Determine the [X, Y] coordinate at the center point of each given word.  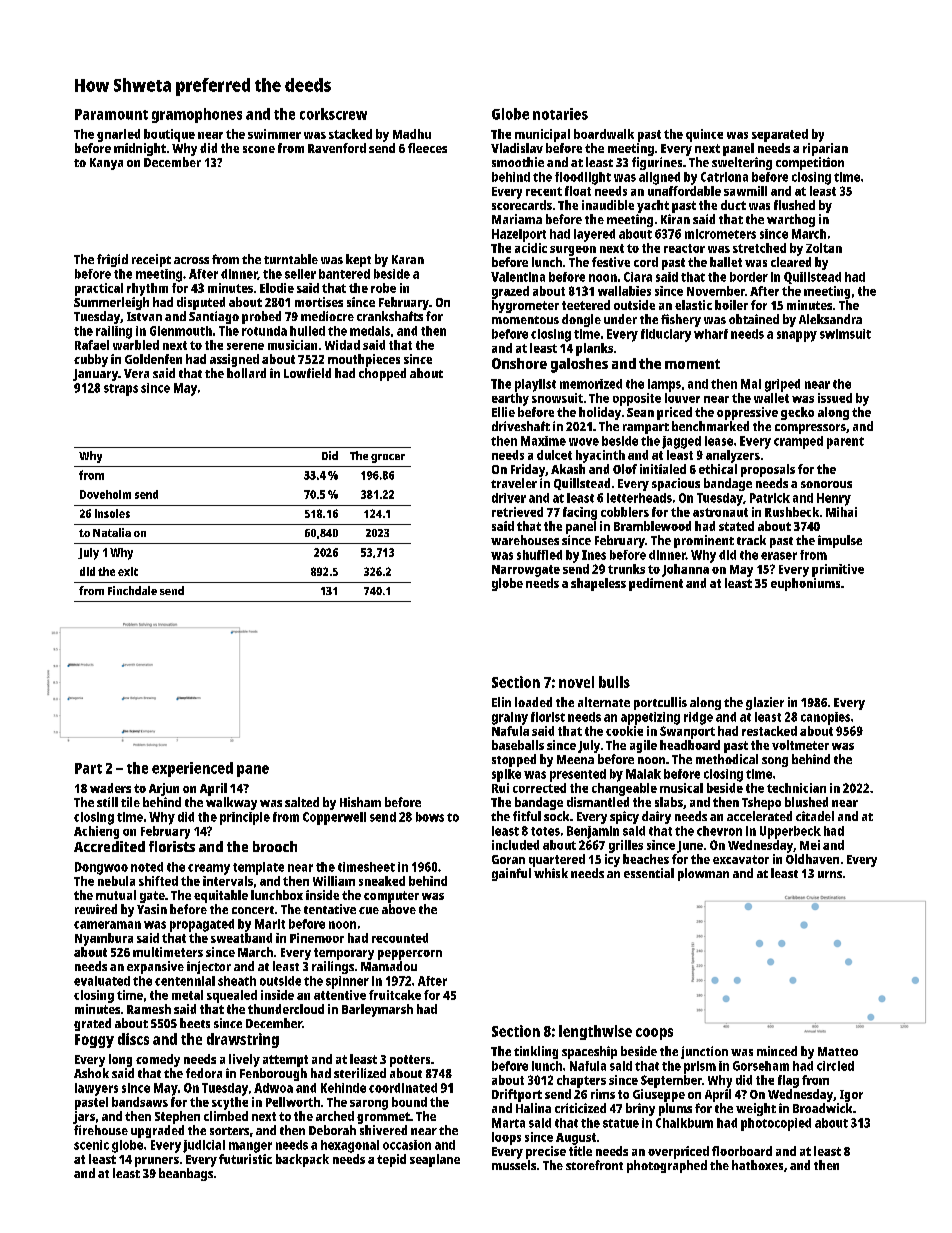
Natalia [112, 532]
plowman [703, 874]
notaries [560, 114]
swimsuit [845, 334]
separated [780, 135]
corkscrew [333, 114]
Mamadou [389, 966]
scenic [91, 1145]
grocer [388, 458]
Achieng [96, 832]
